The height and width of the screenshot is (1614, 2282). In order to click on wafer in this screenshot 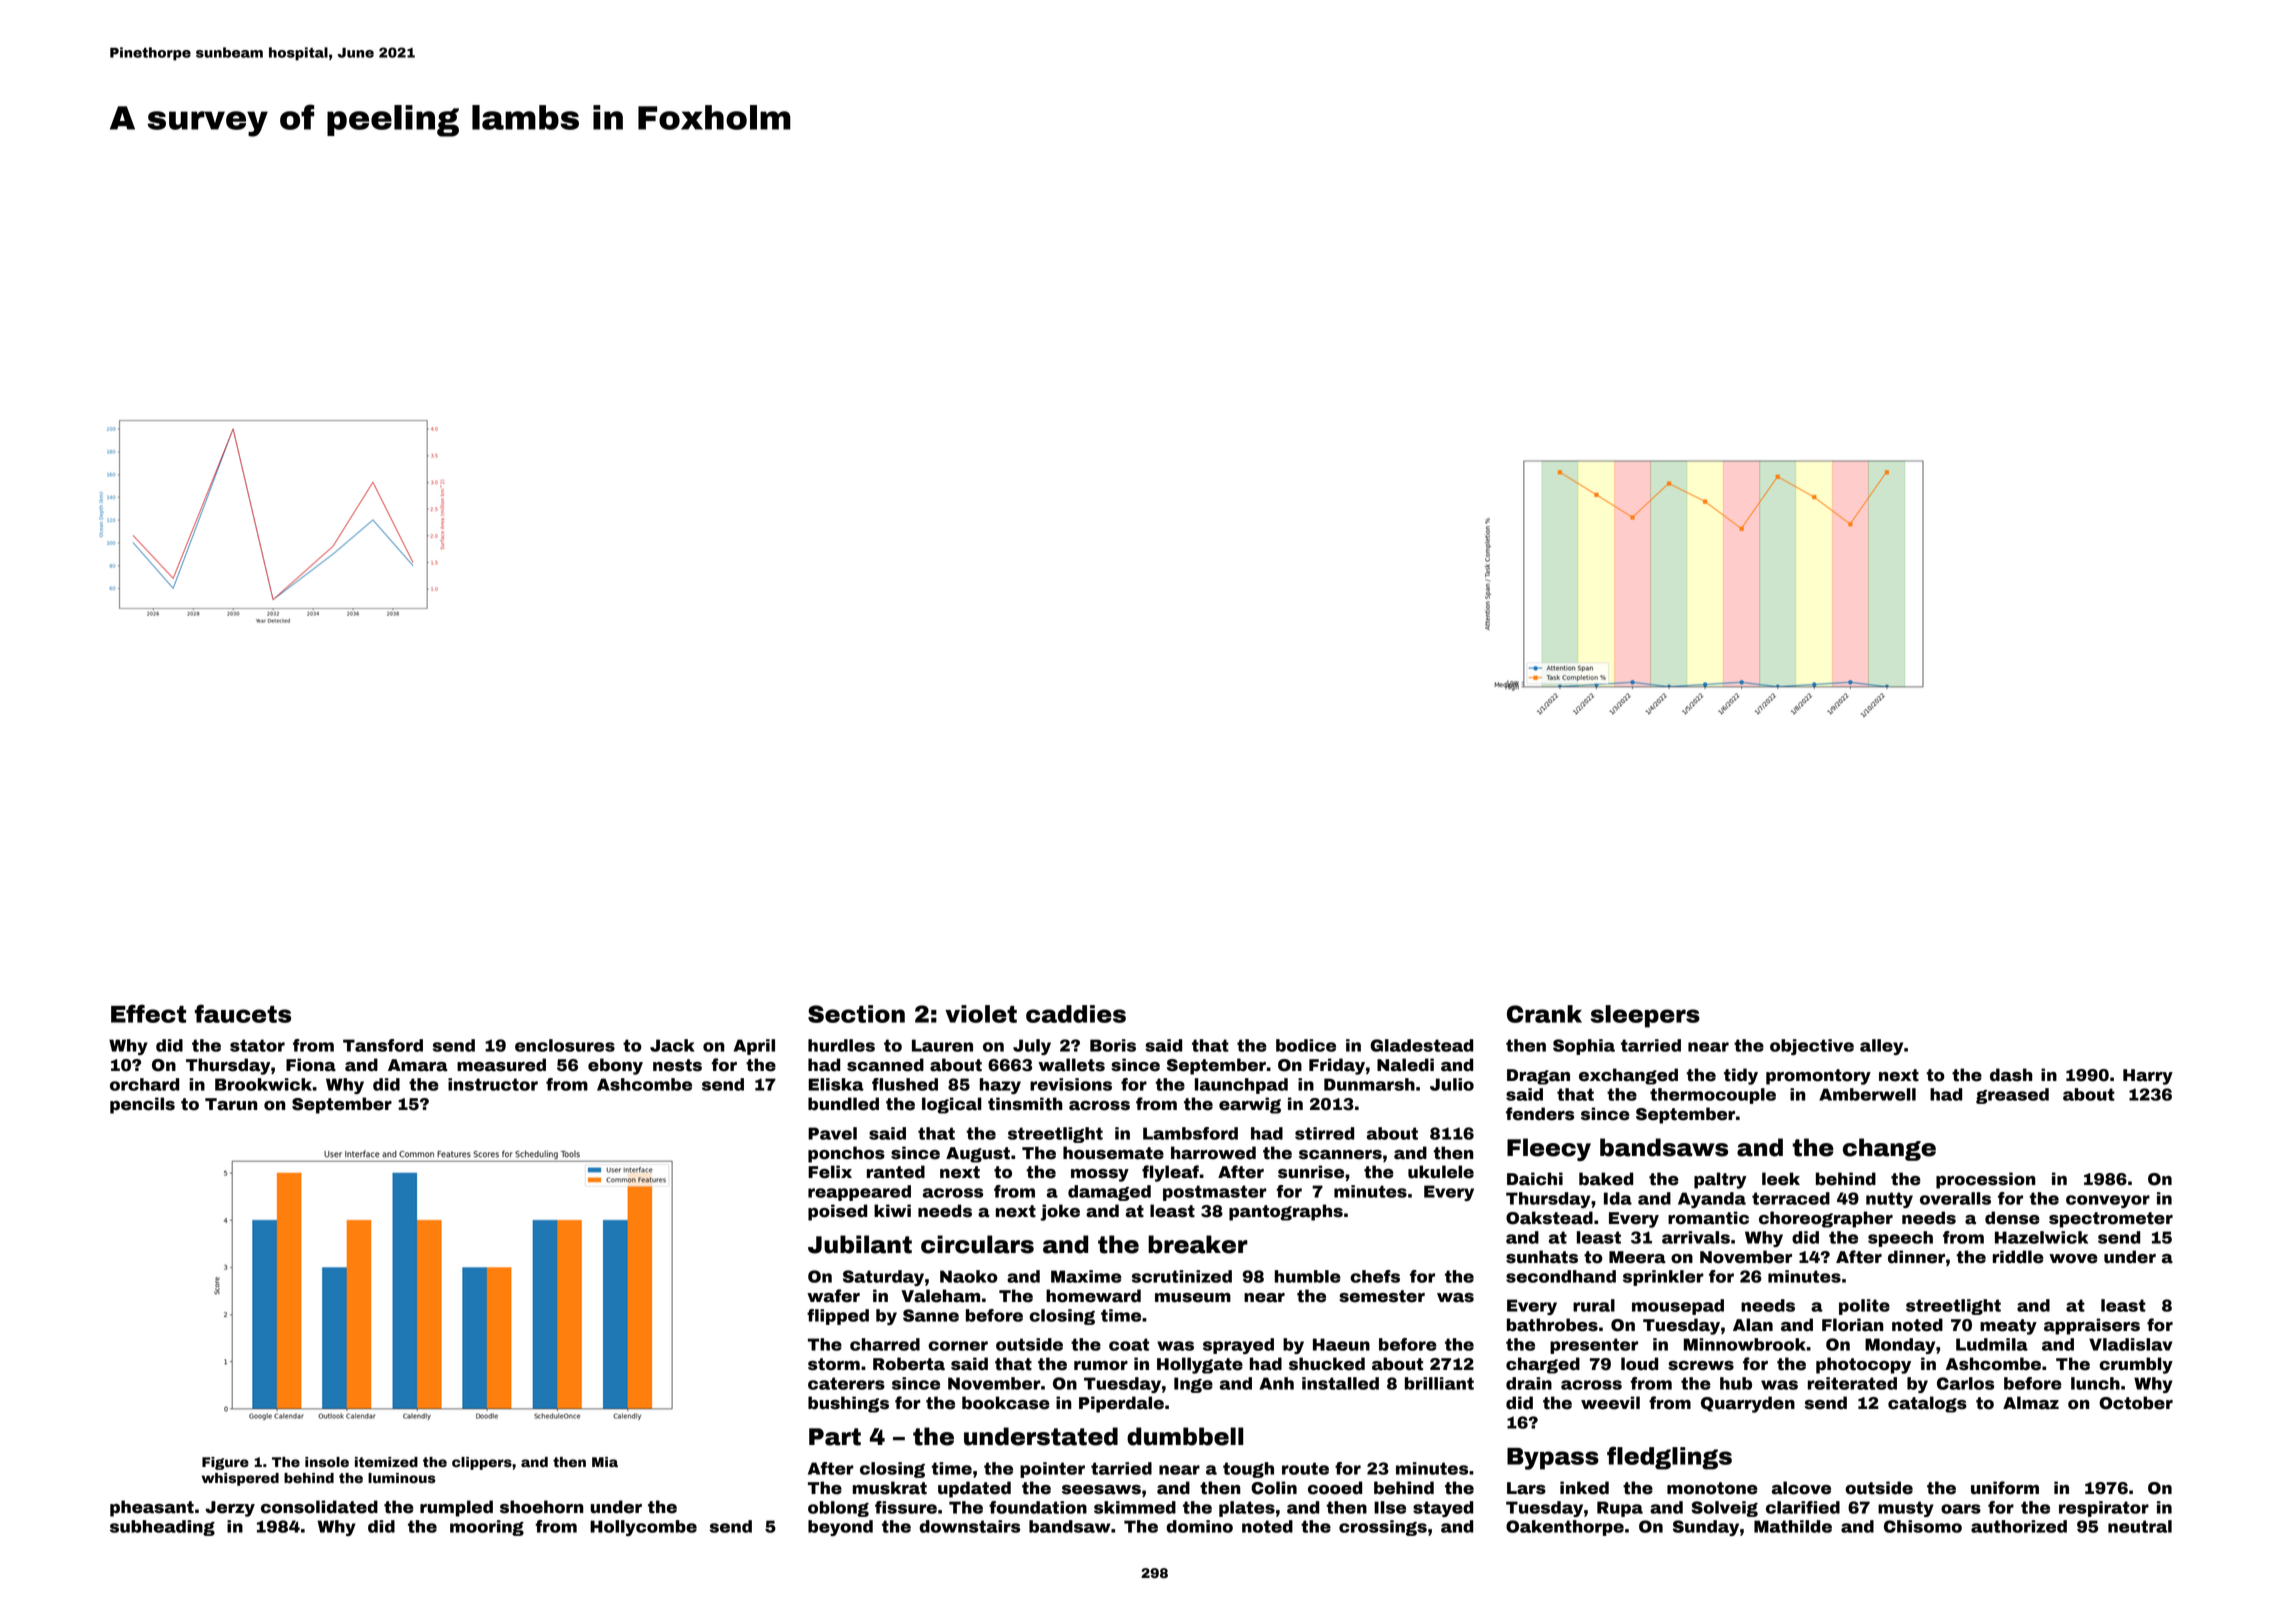, I will do `click(833, 1296)`.
